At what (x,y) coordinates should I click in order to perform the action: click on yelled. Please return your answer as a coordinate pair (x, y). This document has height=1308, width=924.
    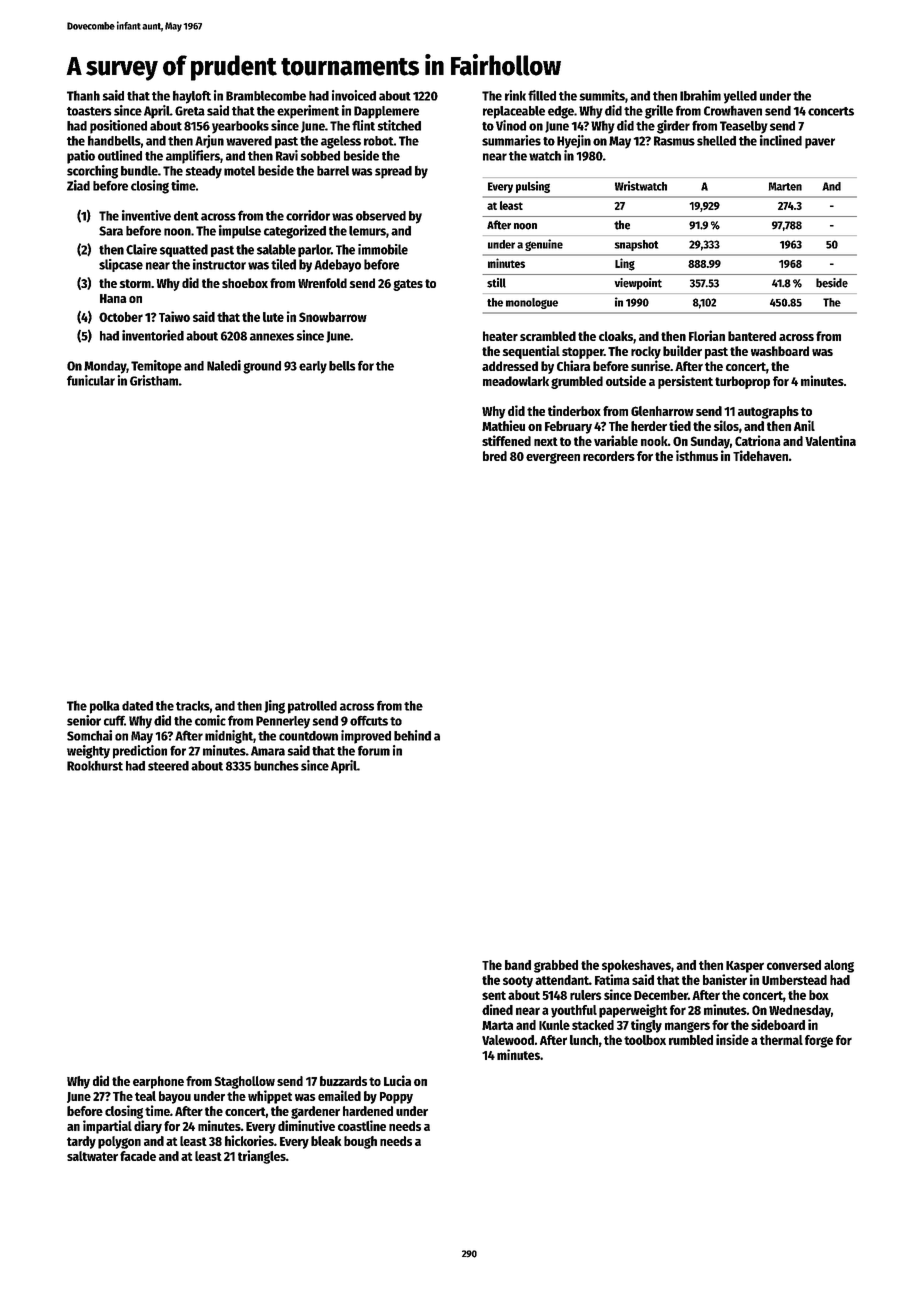
    Looking at the image, I should click on (740, 97).
